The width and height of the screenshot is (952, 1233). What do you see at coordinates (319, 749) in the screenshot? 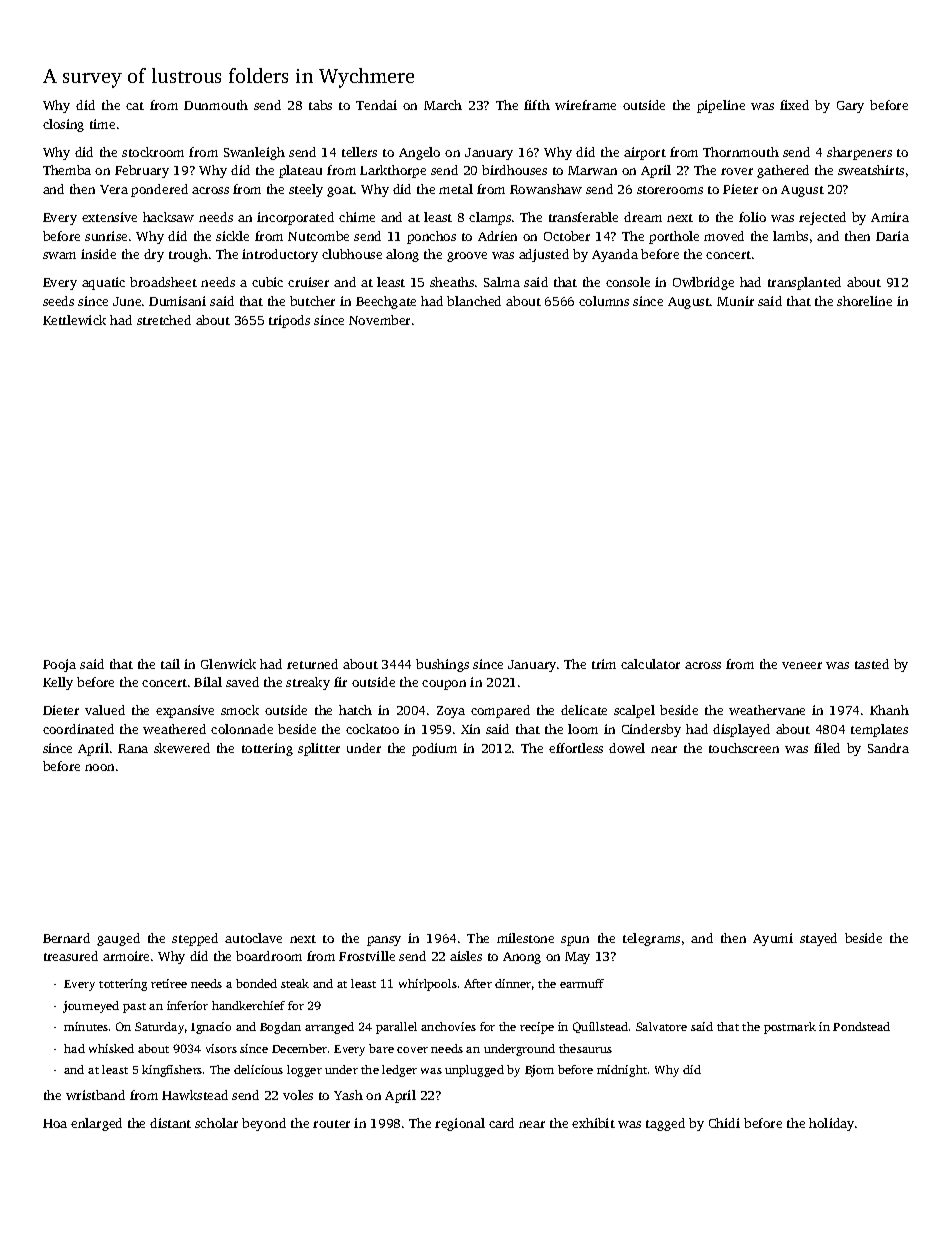
I see `splitter` at bounding box center [319, 749].
